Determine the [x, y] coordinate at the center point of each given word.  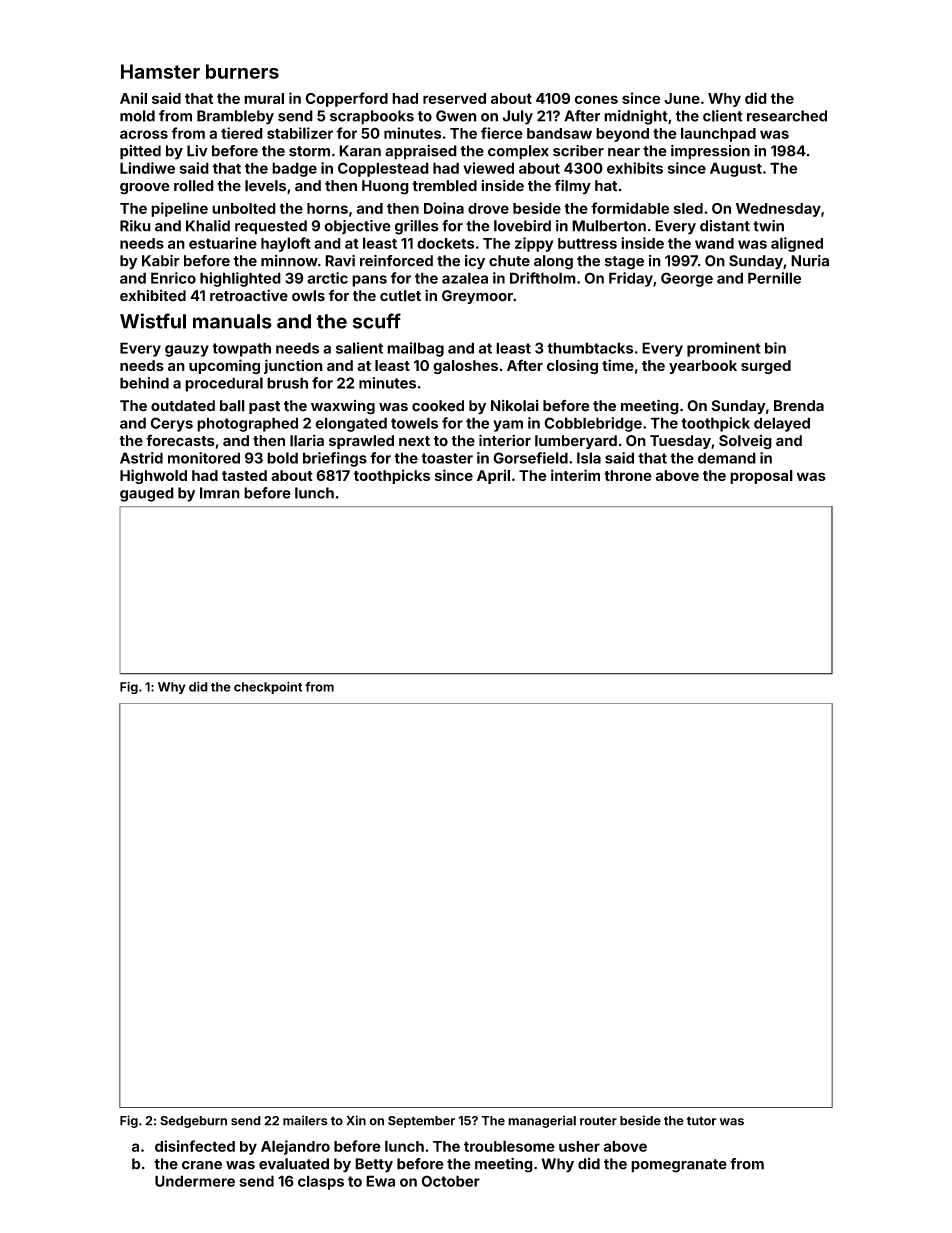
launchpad [718, 134]
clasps [321, 1182]
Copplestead [383, 169]
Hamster [160, 71]
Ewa [380, 1181]
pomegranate [679, 1166]
